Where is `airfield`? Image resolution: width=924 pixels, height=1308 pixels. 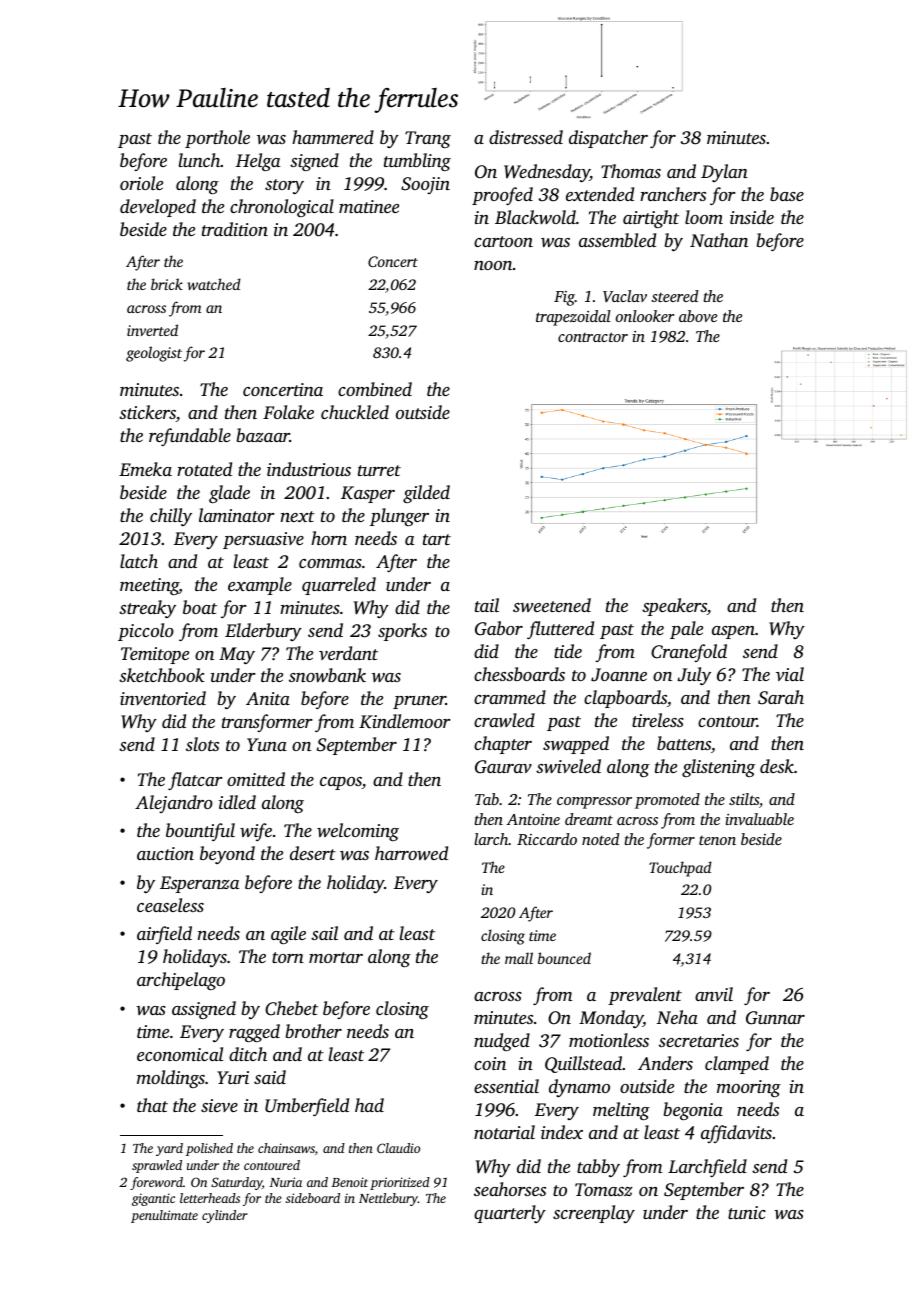 airfield is located at coordinates (164, 935).
